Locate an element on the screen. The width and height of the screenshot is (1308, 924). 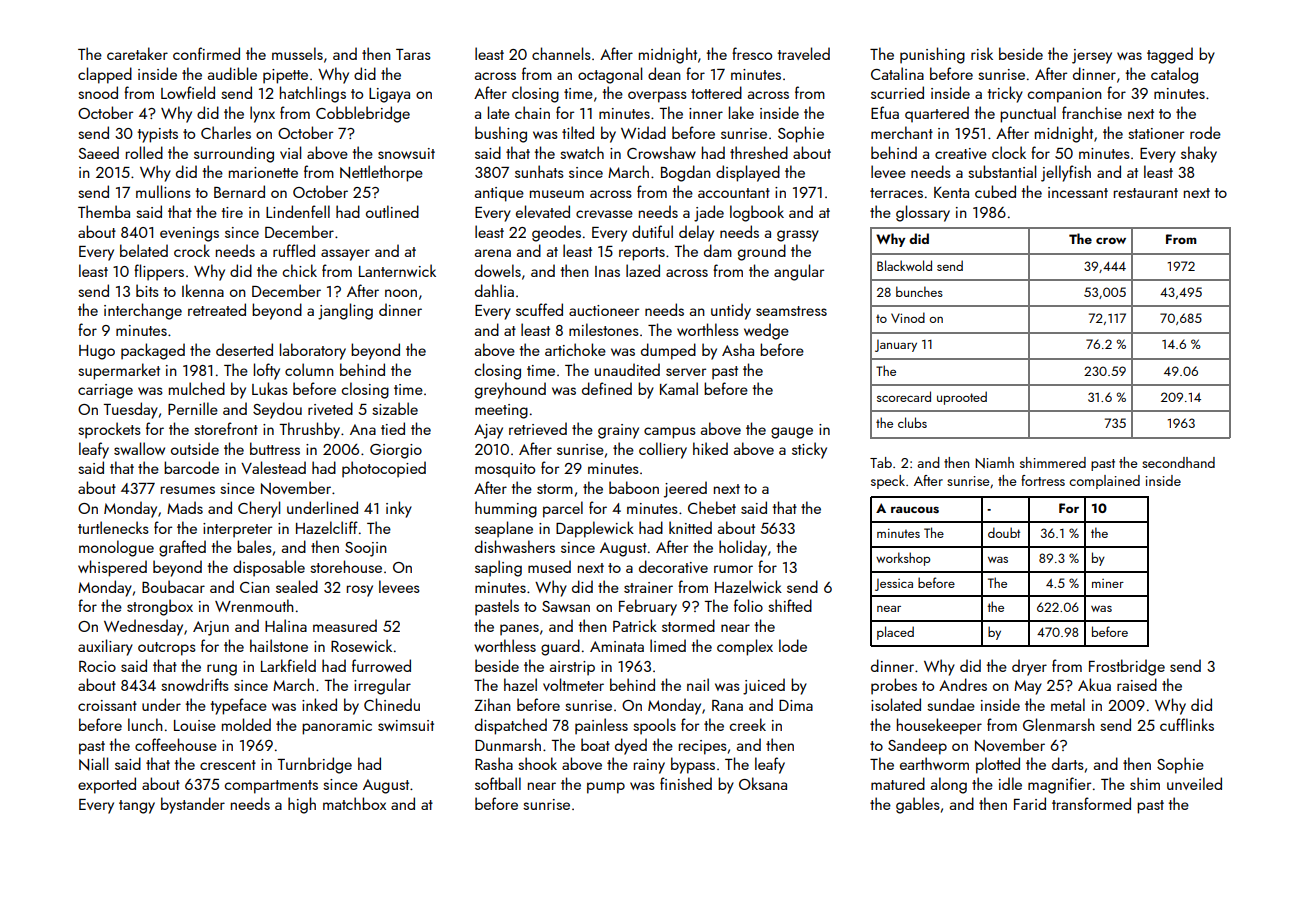
Larkfield is located at coordinates (288, 665).
